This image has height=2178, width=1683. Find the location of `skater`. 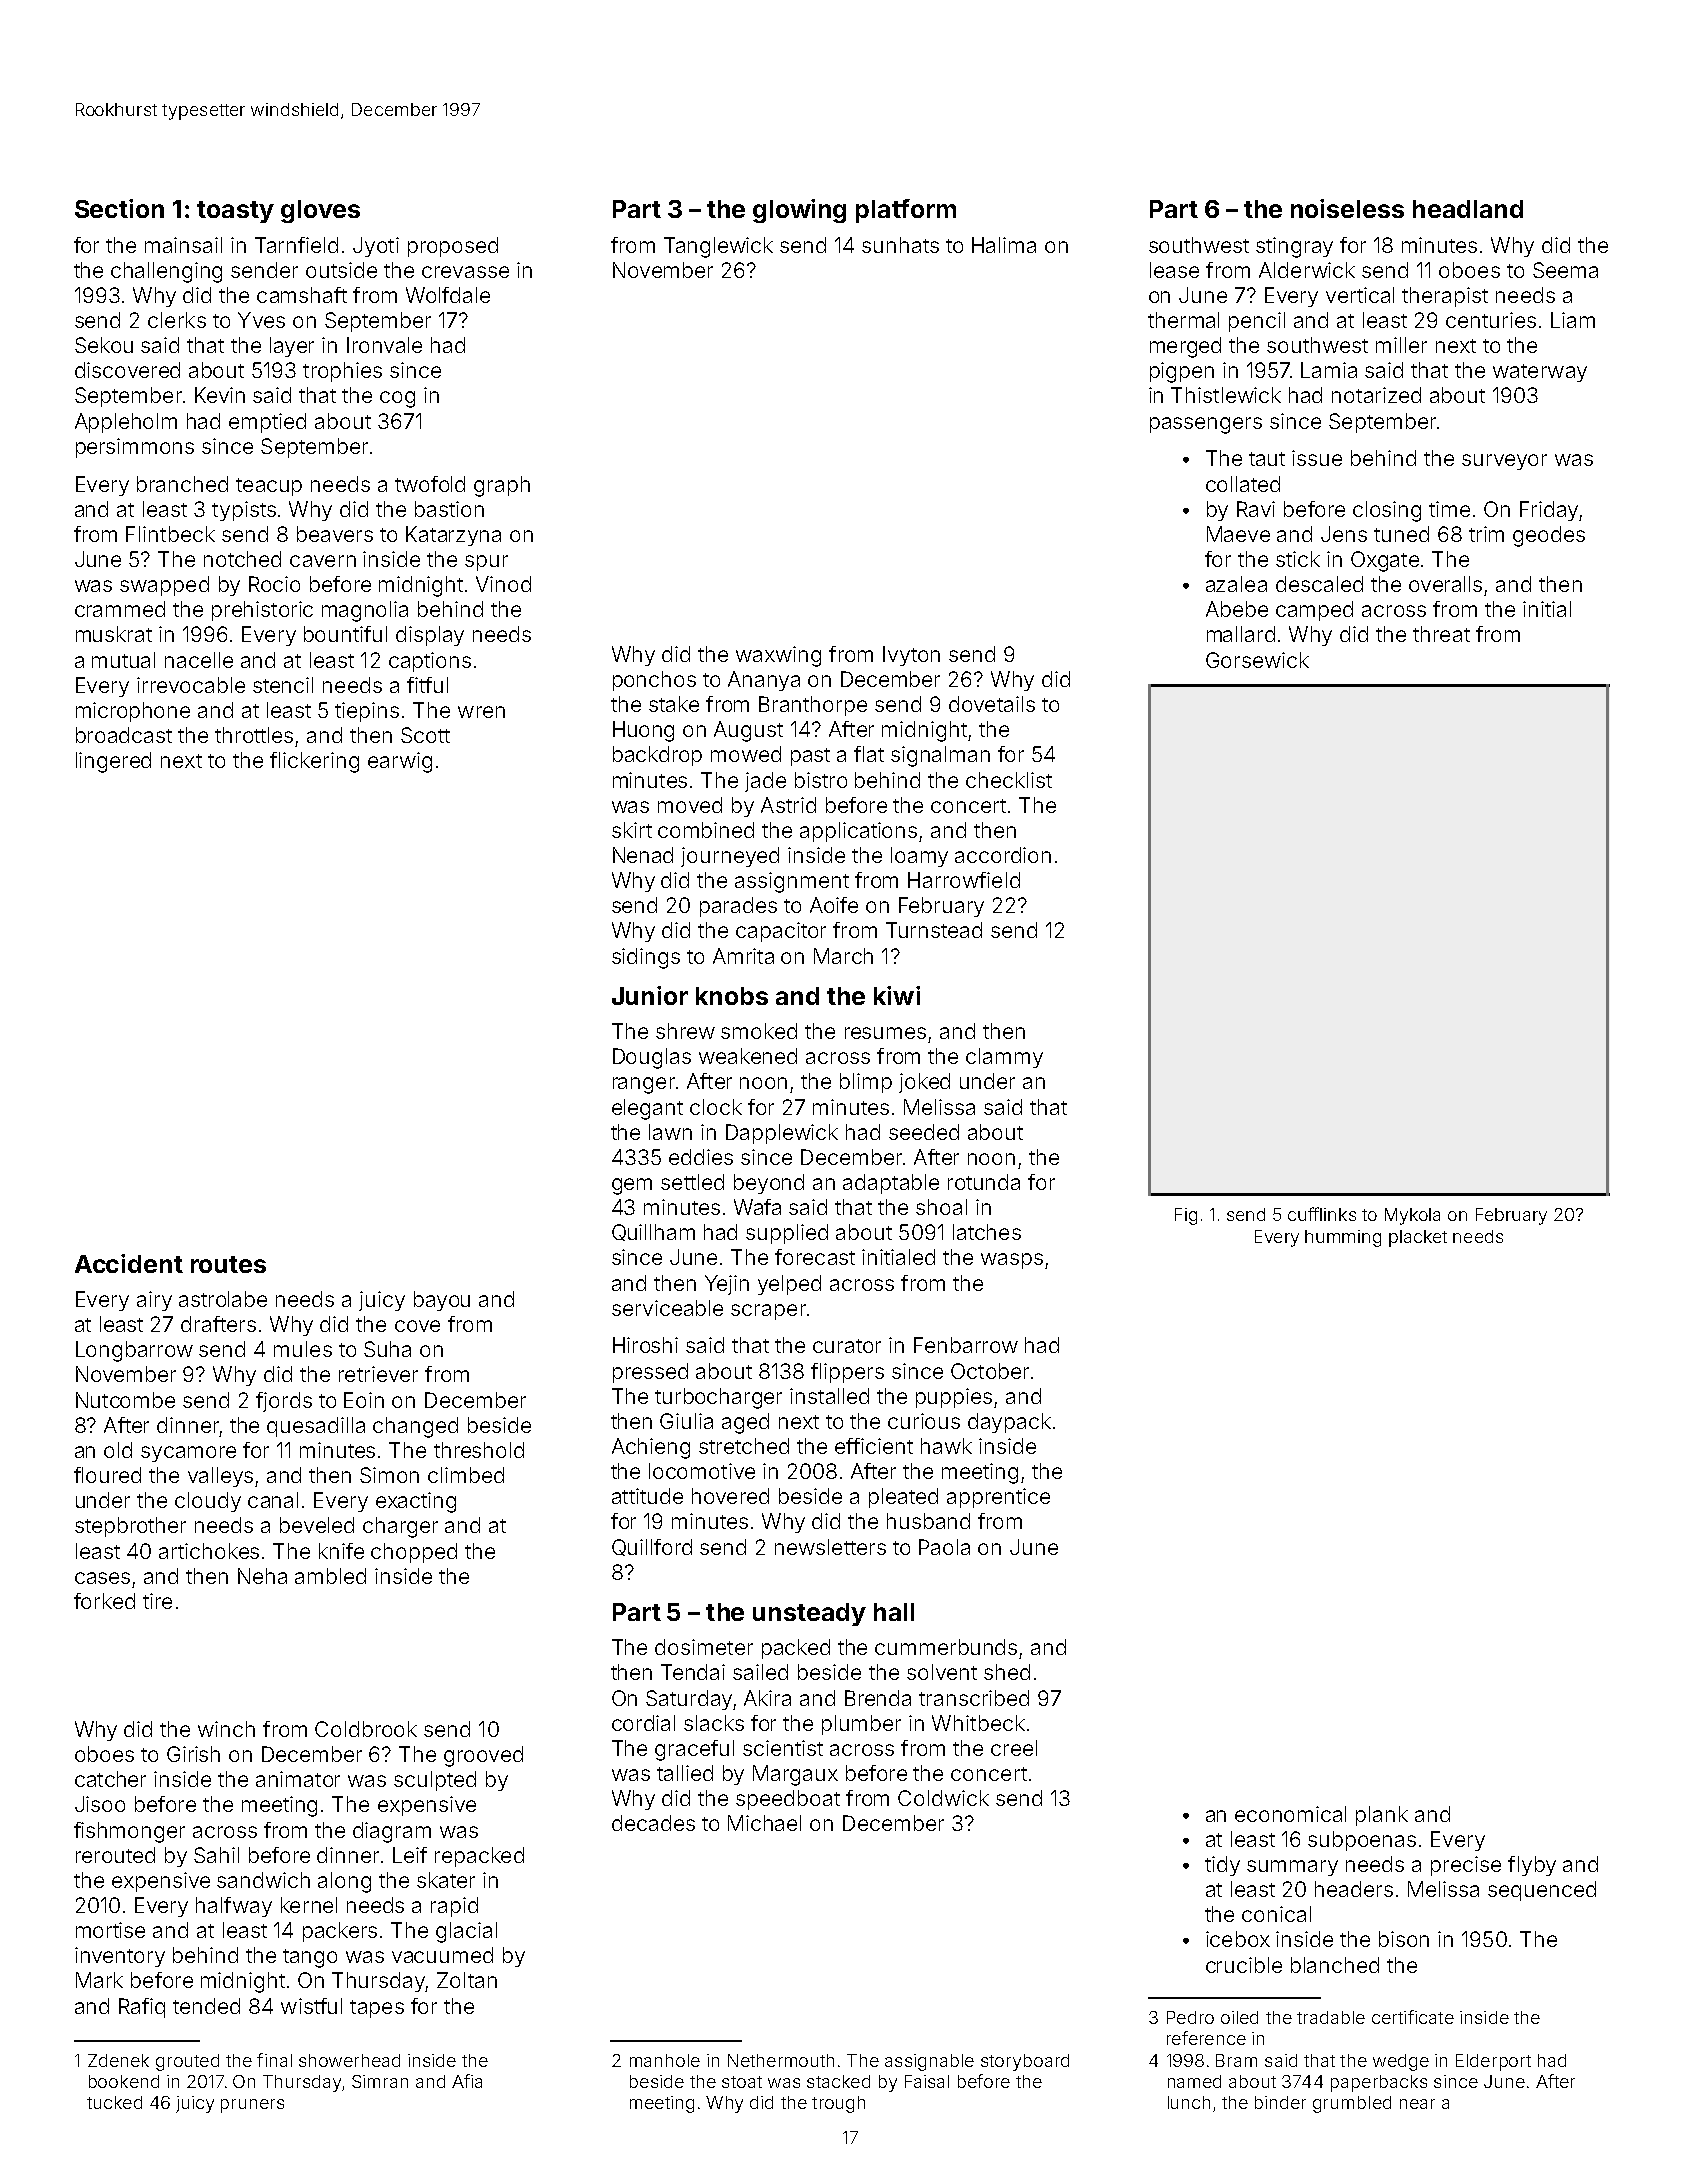

skater is located at coordinates (446, 1880).
